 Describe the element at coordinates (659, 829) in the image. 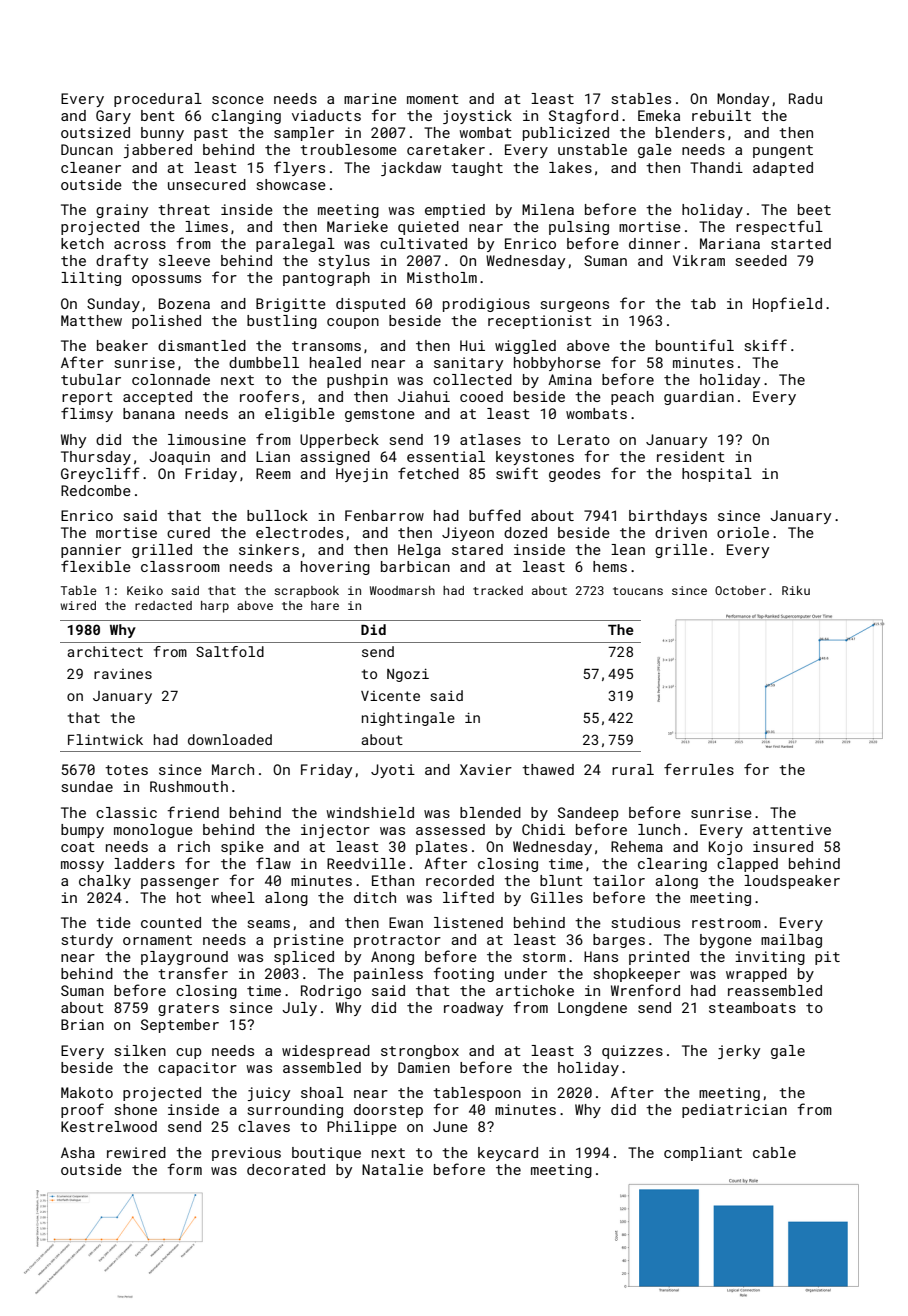

I see `lunch` at that location.
